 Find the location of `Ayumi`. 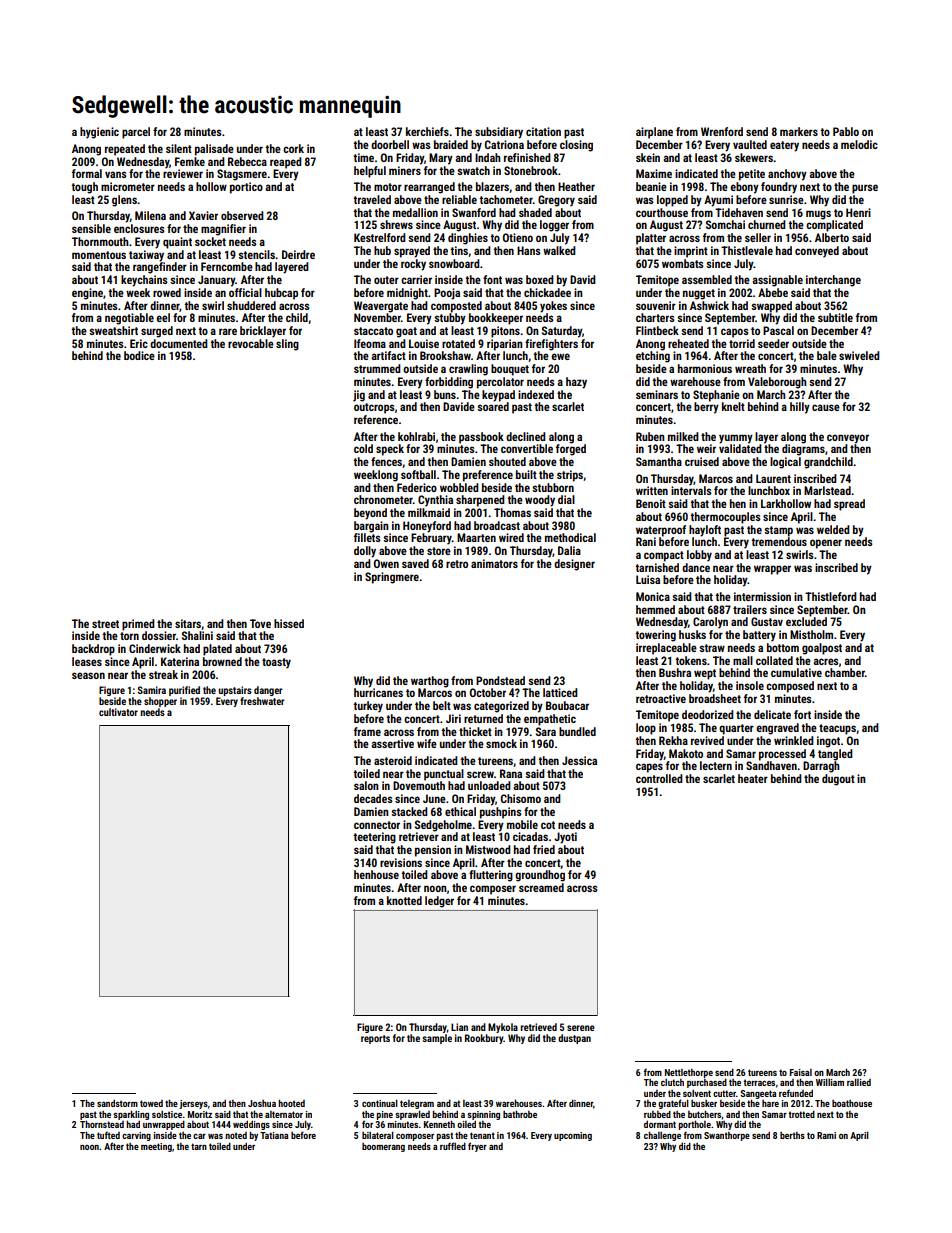

Ayumi is located at coordinates (718, 201).
